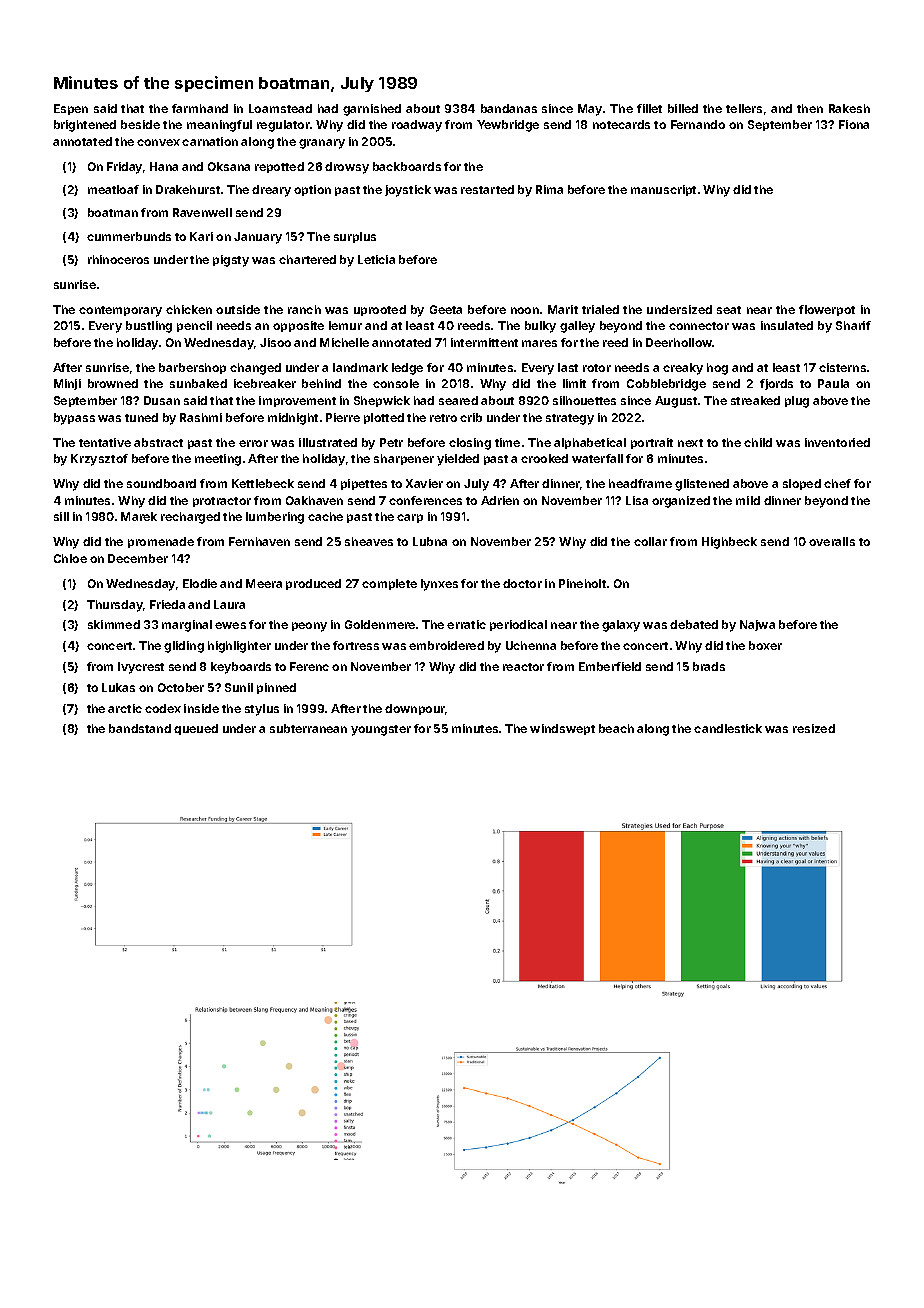  Describe the element at coordinates (683, 369) in the screenshot. I see `creaky` at that location.
